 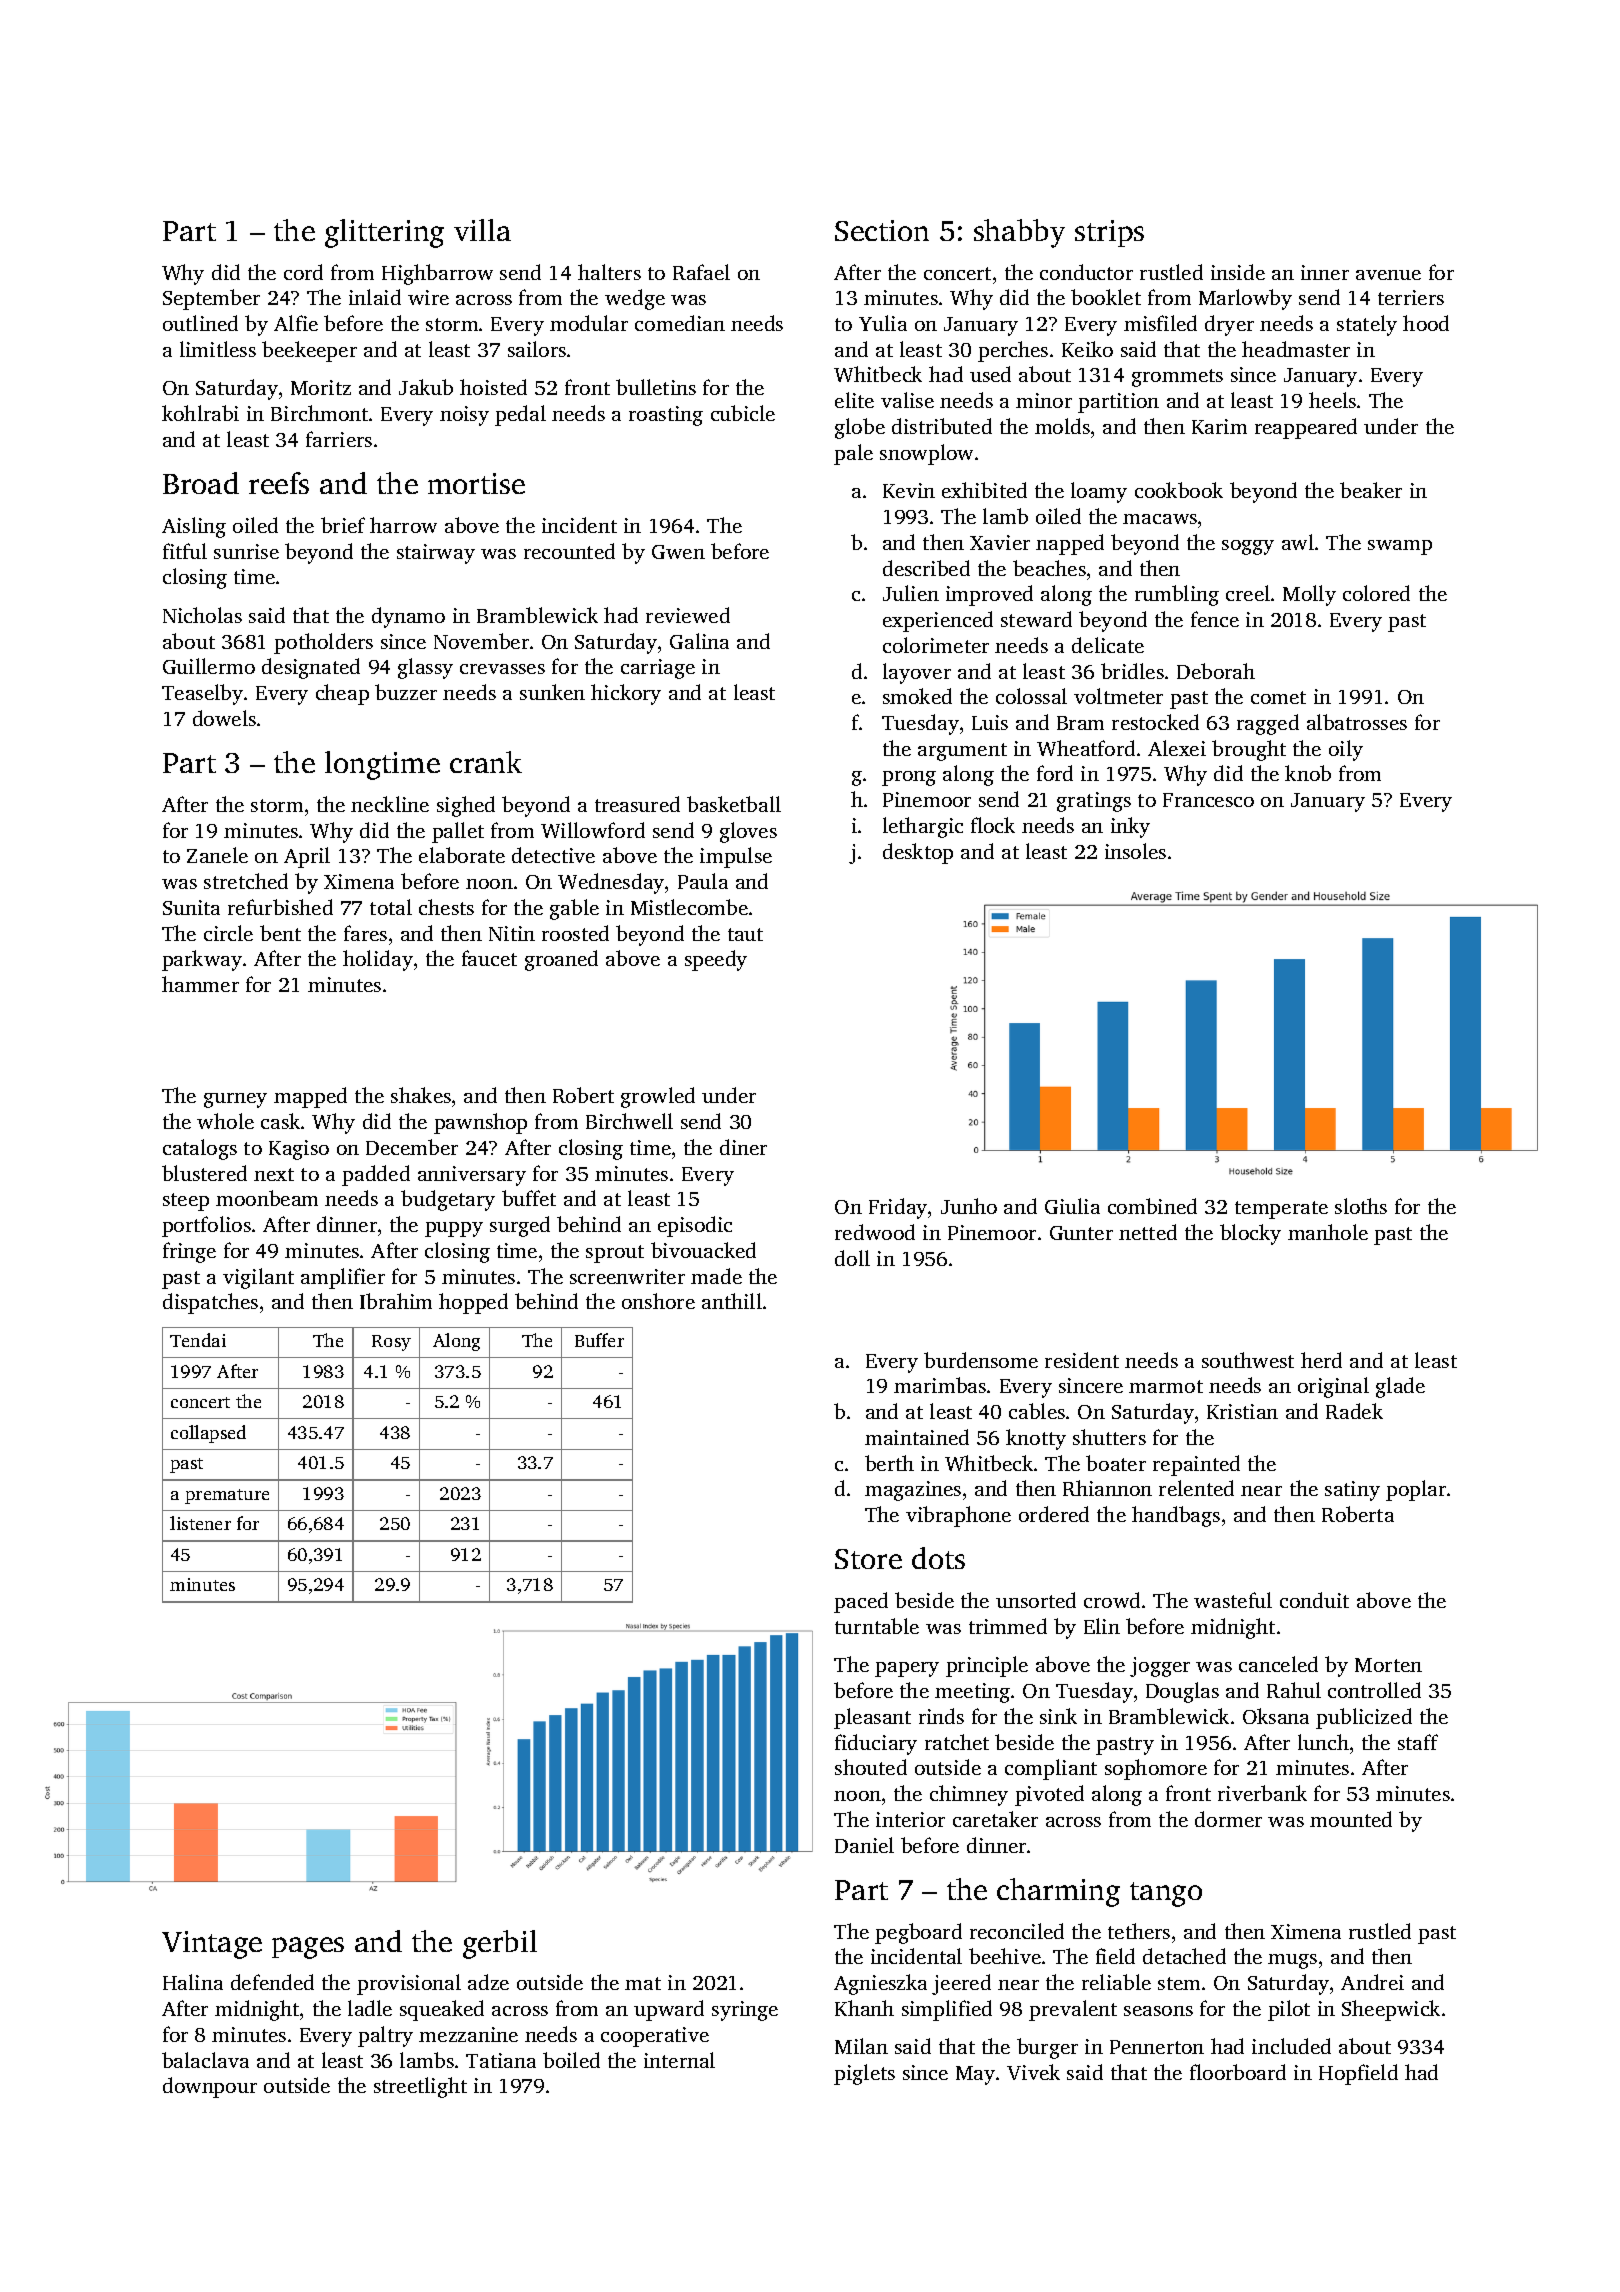 What do you see at coordinates (500, 1944) in the screenshot?
I see `gerbil` at bounding box center [500, 1944].
